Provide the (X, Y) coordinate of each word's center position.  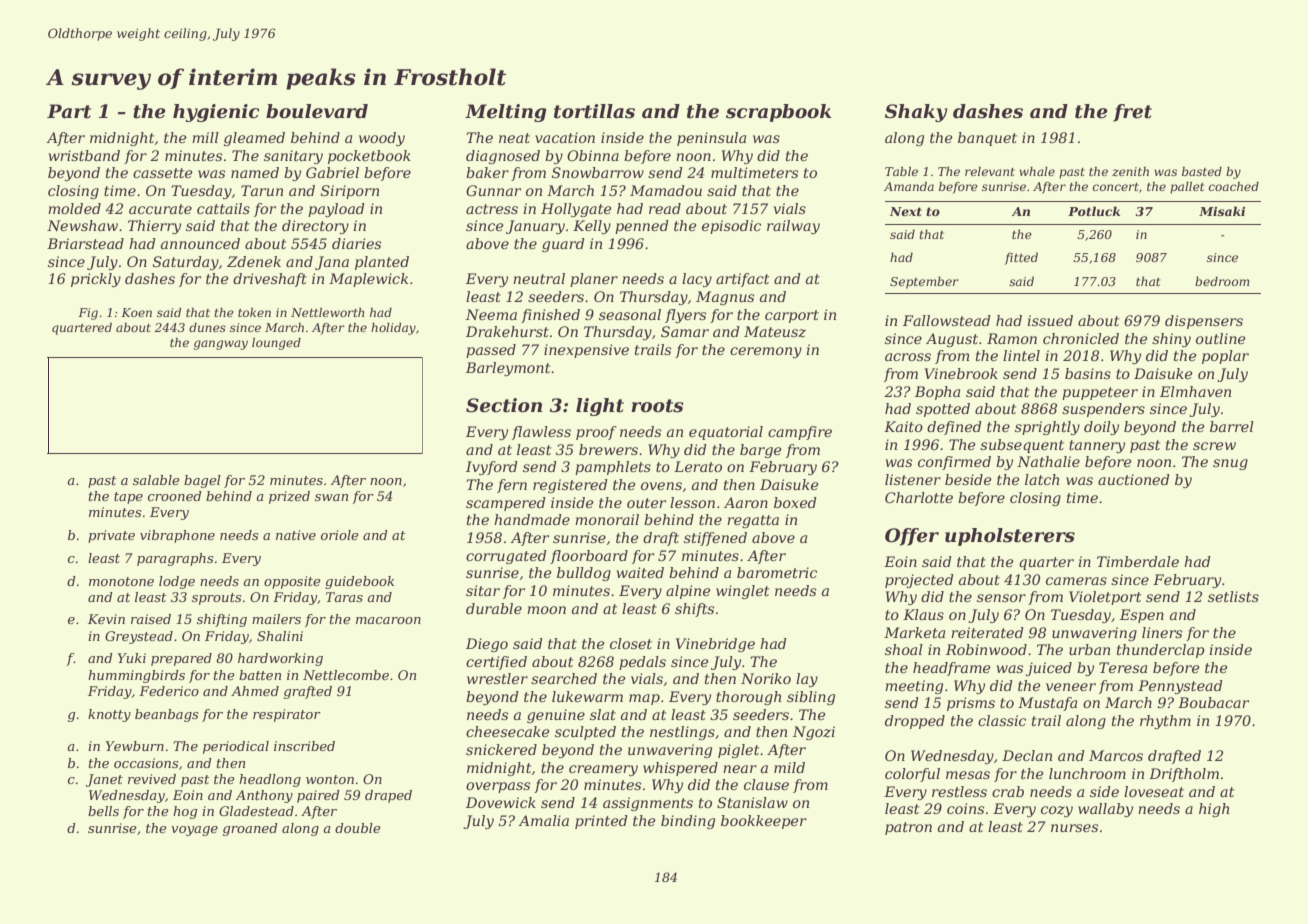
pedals (642, 663)
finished (550, 316)
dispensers (1204, 322)
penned (642, 227)
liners (1162, 632)
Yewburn (135, 746)
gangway (221, 345)
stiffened (715, 539)
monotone (121, 581)
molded (74, 208)
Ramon (1012, 338)
